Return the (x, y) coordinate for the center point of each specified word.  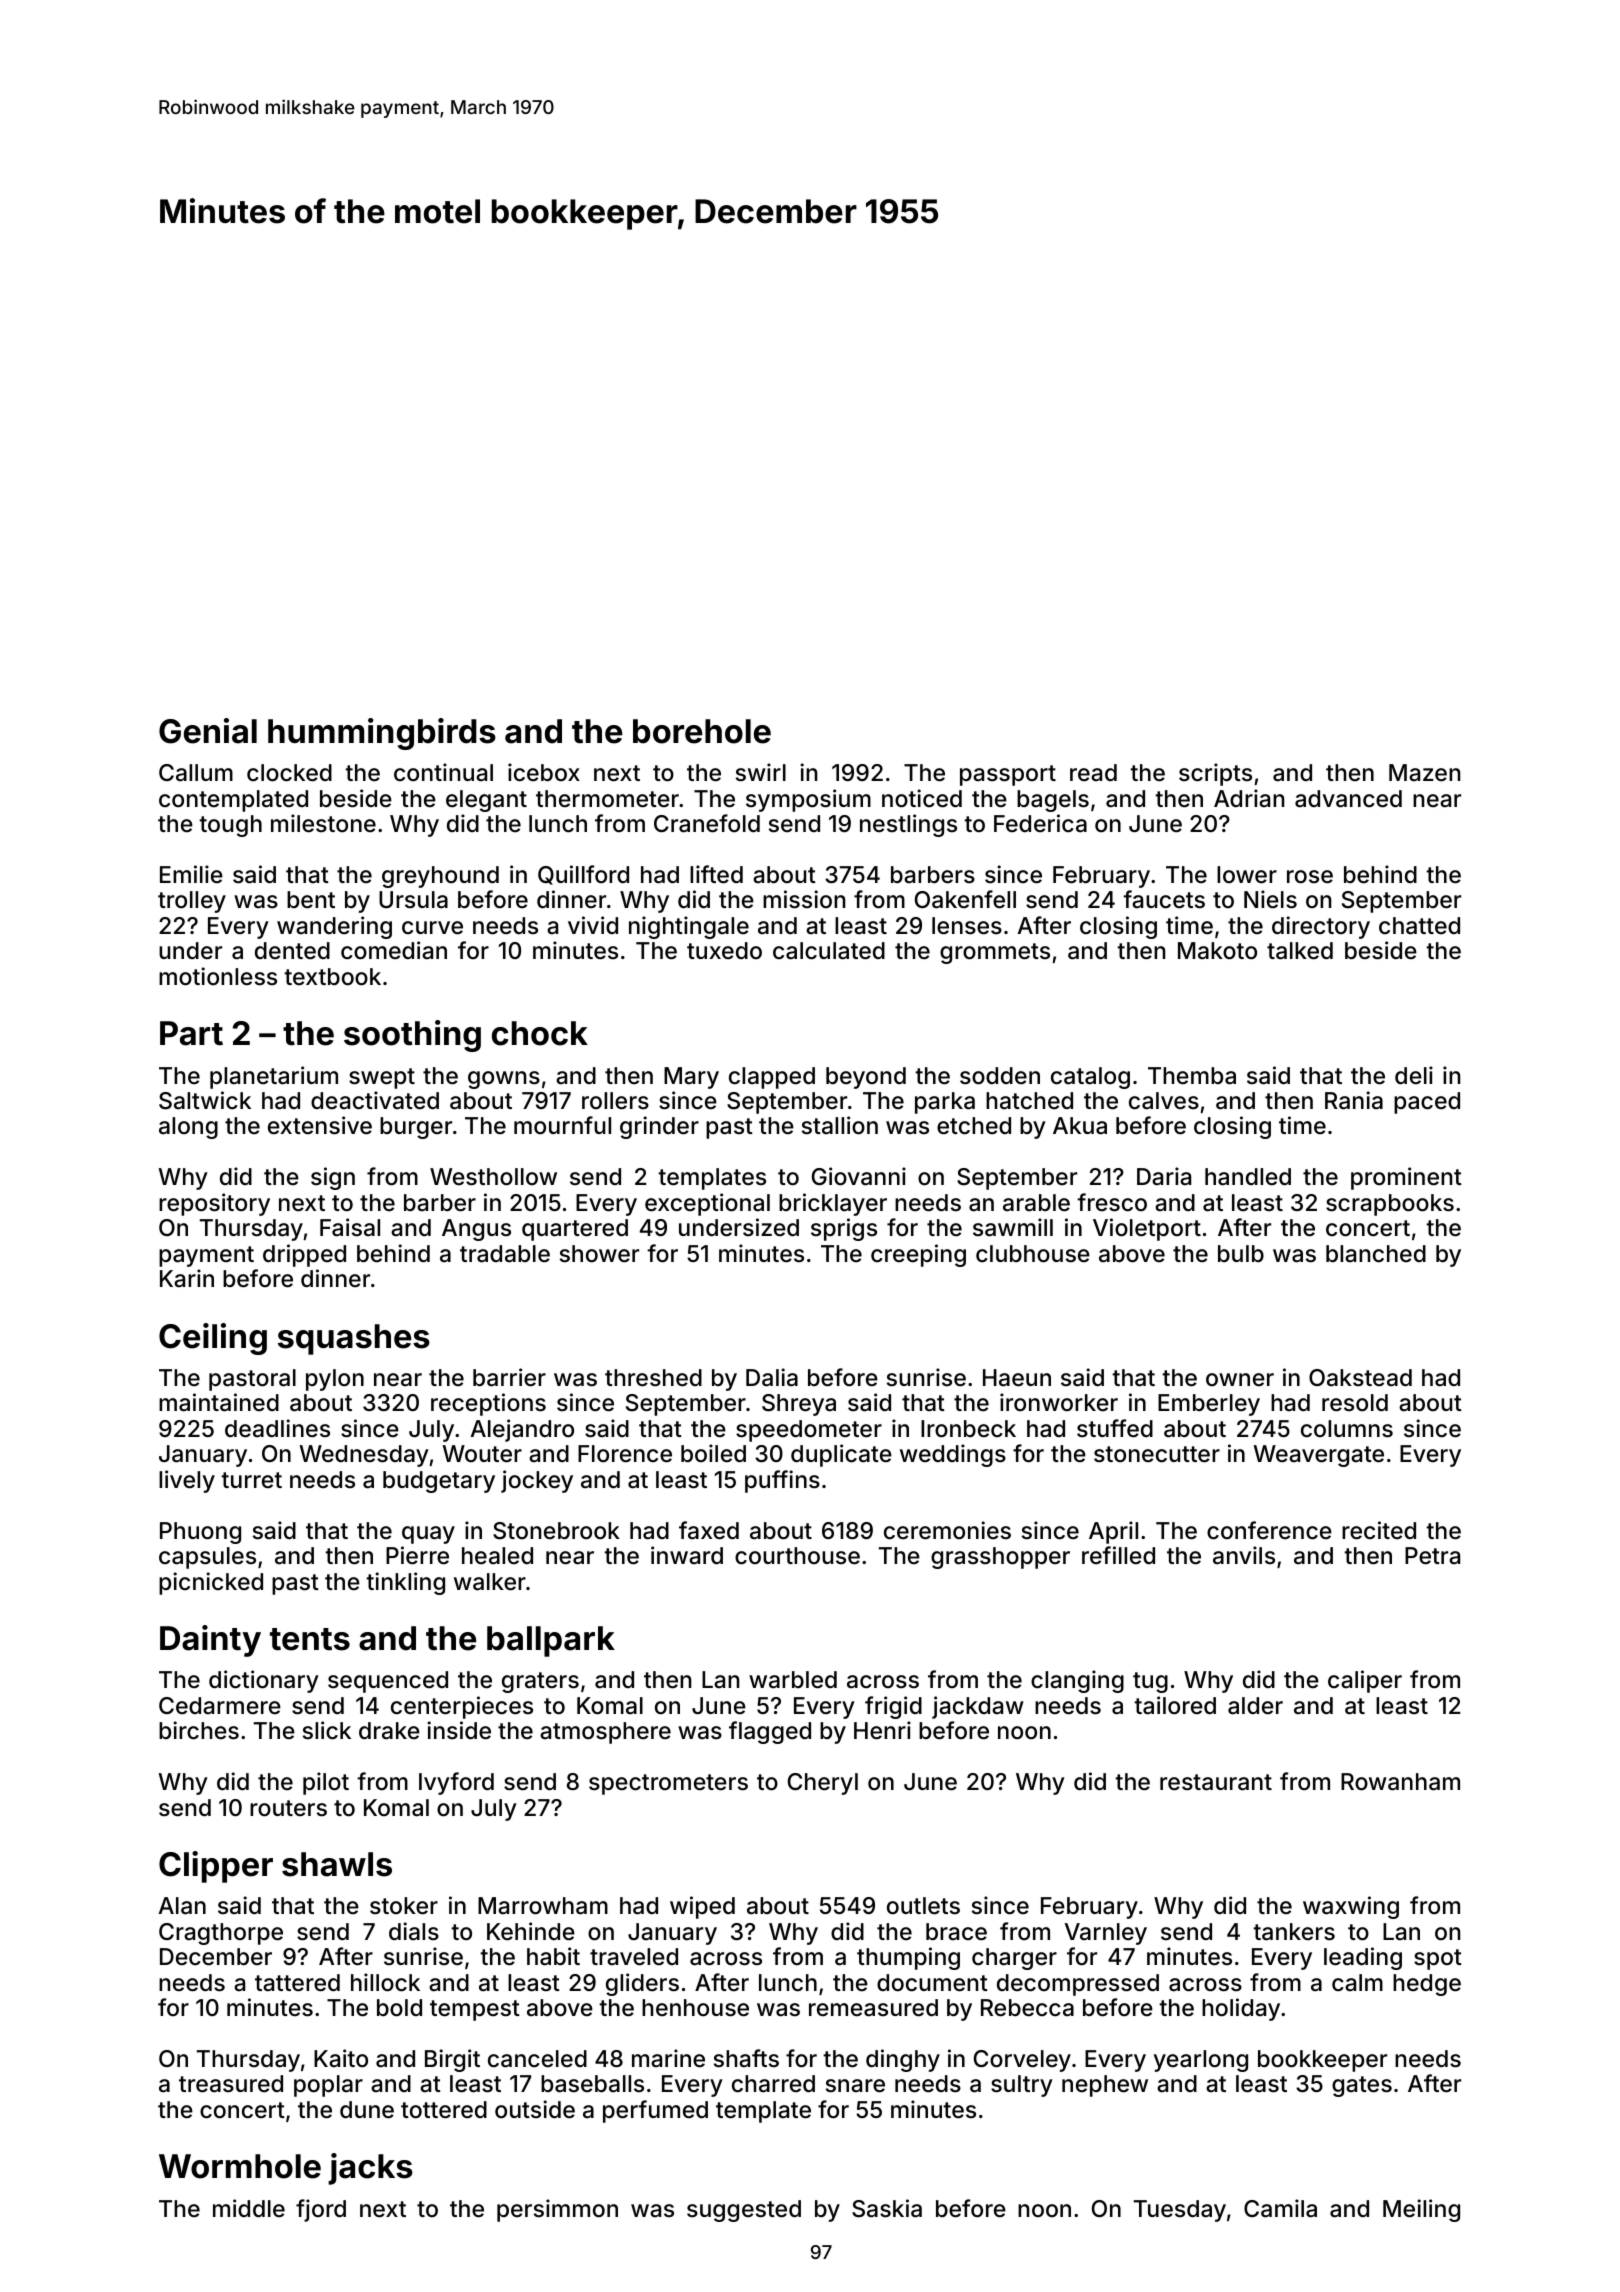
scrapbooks (1390, 1205)
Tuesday (1180, 2211)
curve (432, 928)
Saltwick (205, 1100)
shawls (337, 1864)
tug (1150, 1682)
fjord (321, 2210)
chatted (1419, 926)
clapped (772, 1078)
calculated (829, 951)
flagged (770, 1732)
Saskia (887, 2208)
